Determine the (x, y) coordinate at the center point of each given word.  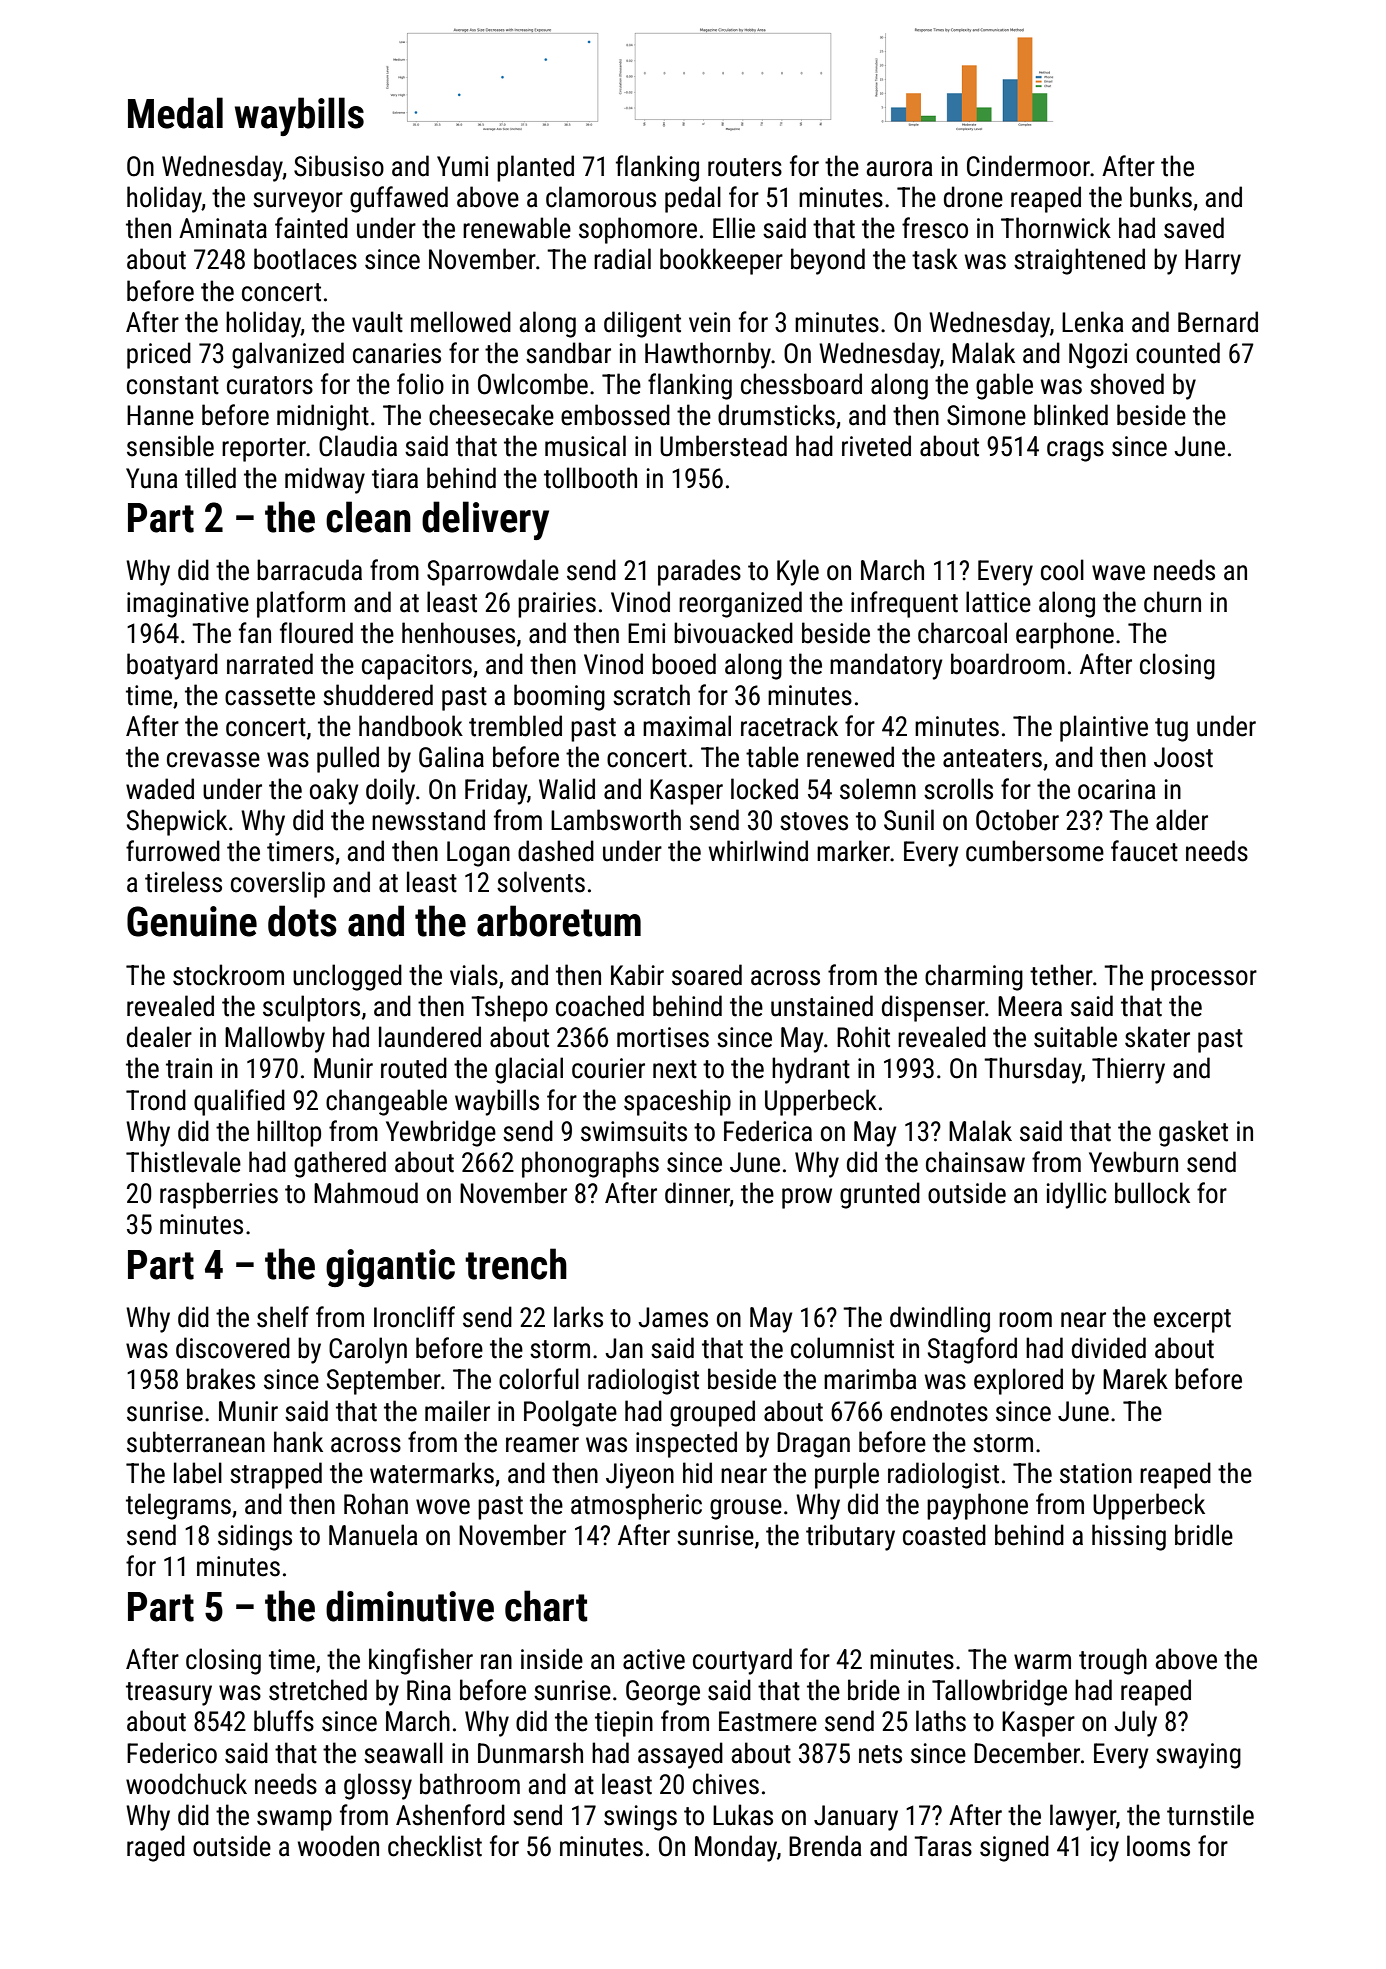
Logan (478, 854)
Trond (156, 1100)
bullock (1152, 1193)
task (935, 259)
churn (1172, 602)
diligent (642, 324)
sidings (255, 1537)
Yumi (462, 166)
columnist (842, 1348)
